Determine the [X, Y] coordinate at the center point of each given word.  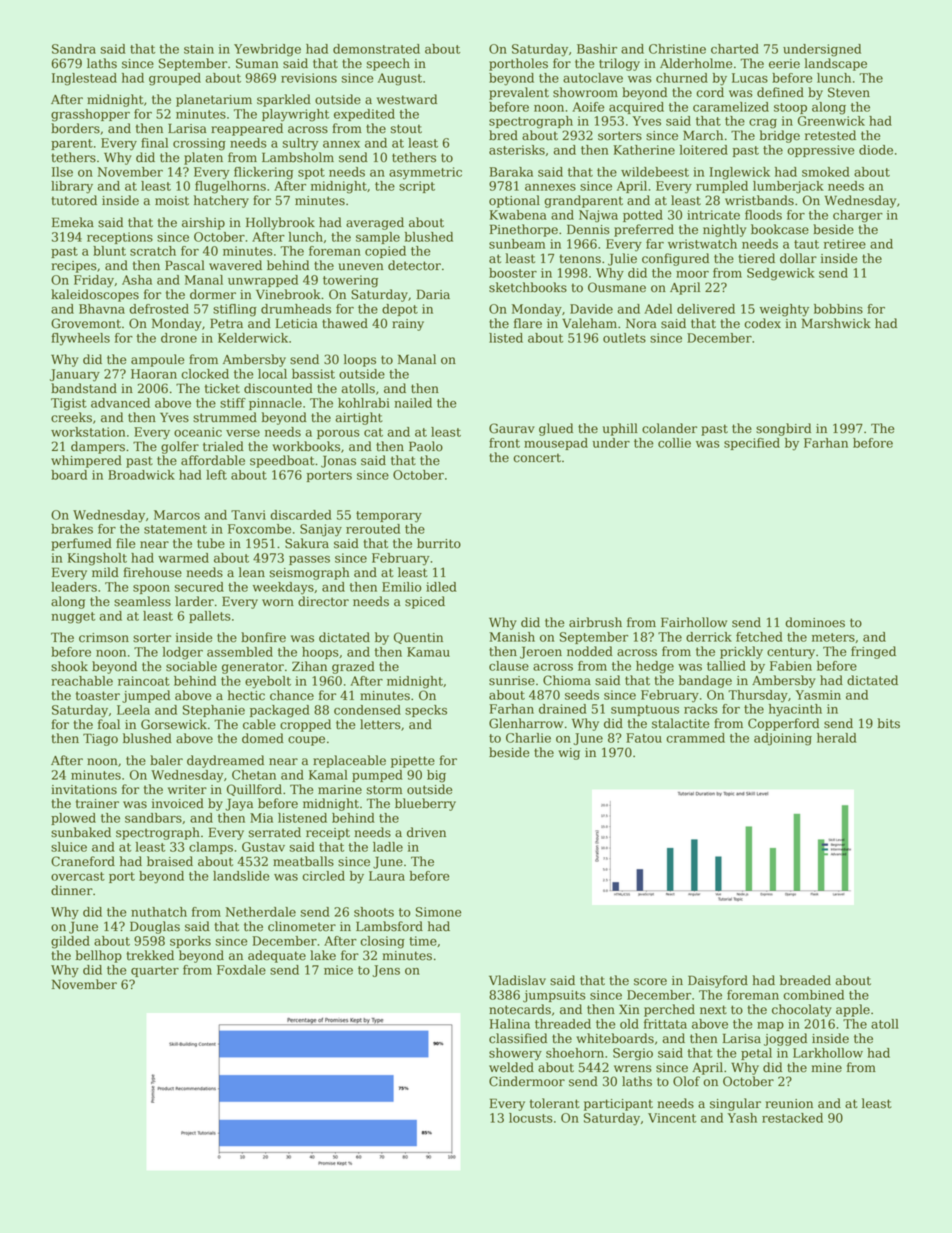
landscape [836, 64]
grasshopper [90, 115]
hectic [246, 695]
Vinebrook [288, 294]
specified [752, 444]
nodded [590, 651]
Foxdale [241, 970]
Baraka [511, 172]
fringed [873, 652]
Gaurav [512, 428]
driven [426, 832]
